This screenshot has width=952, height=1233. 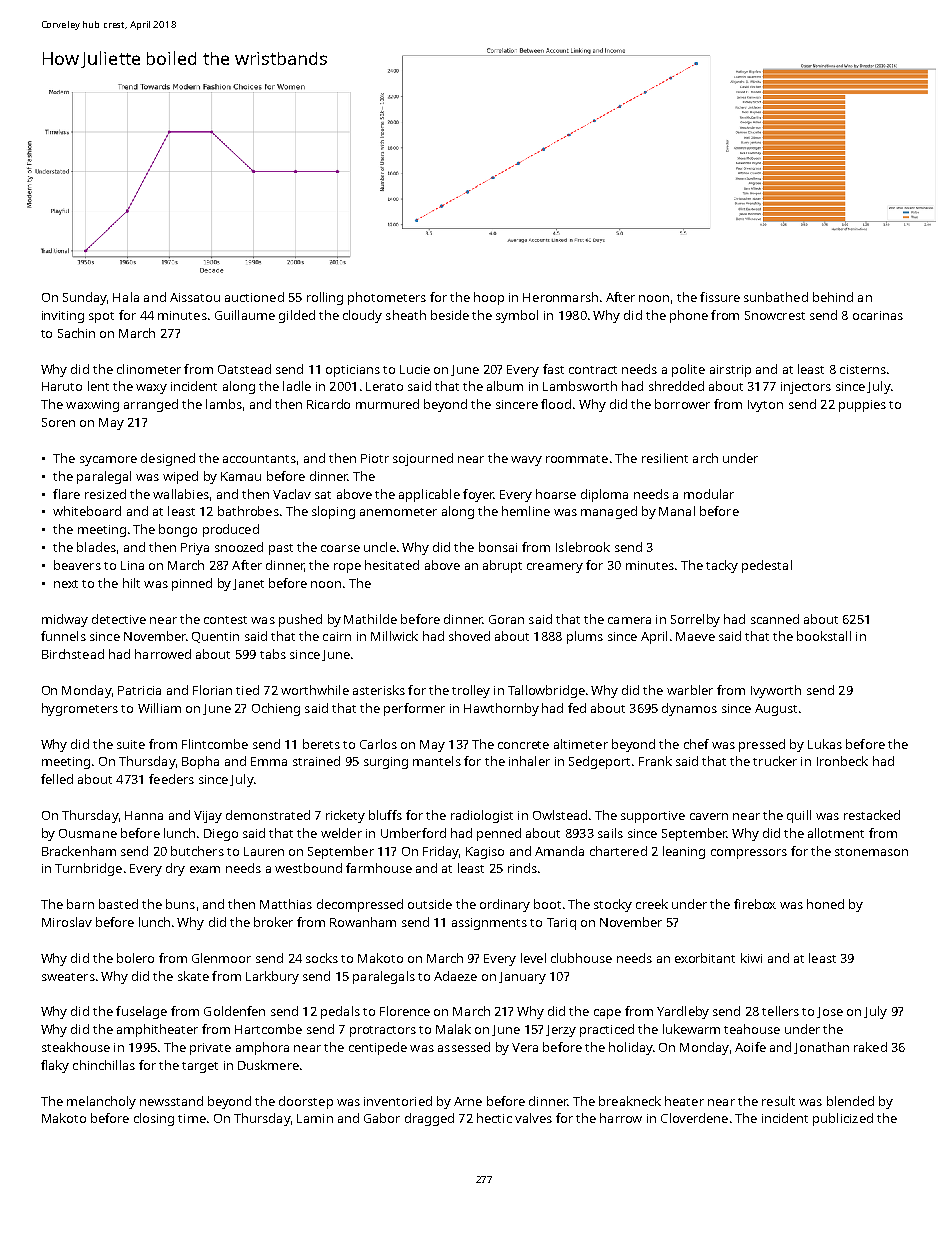 I want to click on injectors, so click(x=806, y=388).
